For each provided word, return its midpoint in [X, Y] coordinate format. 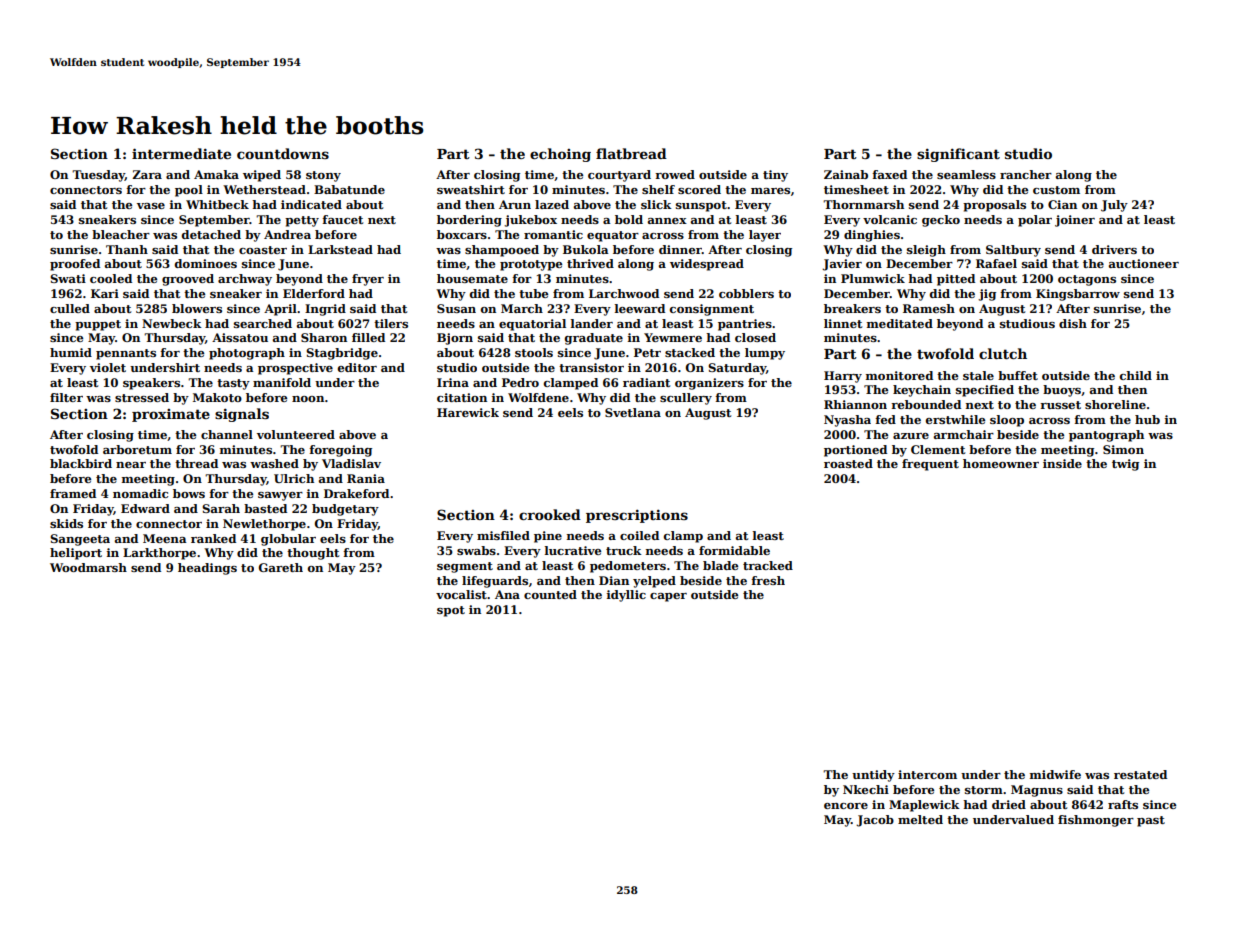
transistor [591, 367]
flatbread [631, 153]
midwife [1055, 774]
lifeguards [495, 582]
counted [550, 594]
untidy [873, 776]
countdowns [283, 153]
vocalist [461, 594]
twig [1125, 465]
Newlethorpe [264, 525]
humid [71, 352]
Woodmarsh [88, 567]
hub [1147, 419]
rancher [1026, 174]
